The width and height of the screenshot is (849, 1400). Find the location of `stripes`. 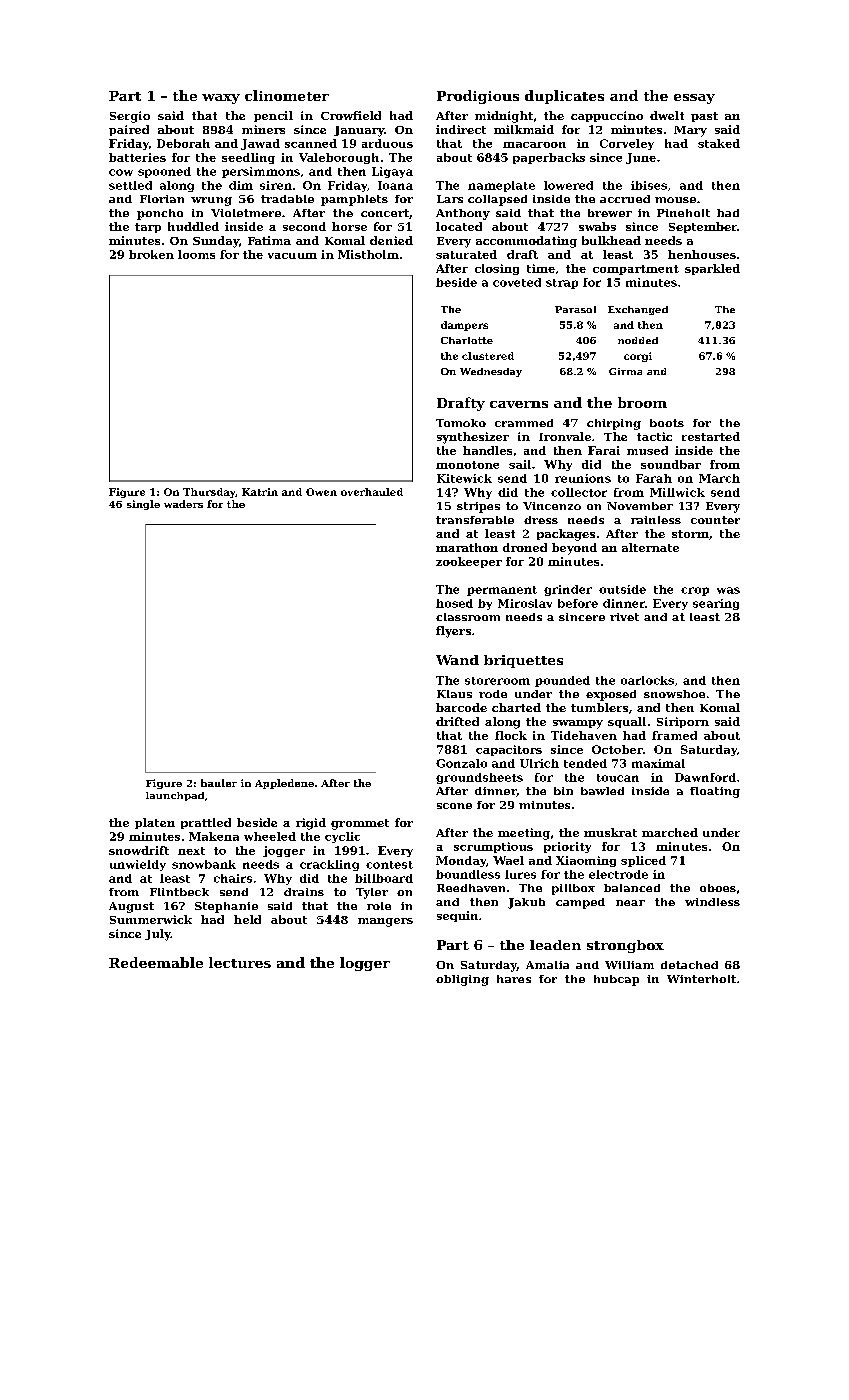

stripes is located at coordinates (478, 507).
